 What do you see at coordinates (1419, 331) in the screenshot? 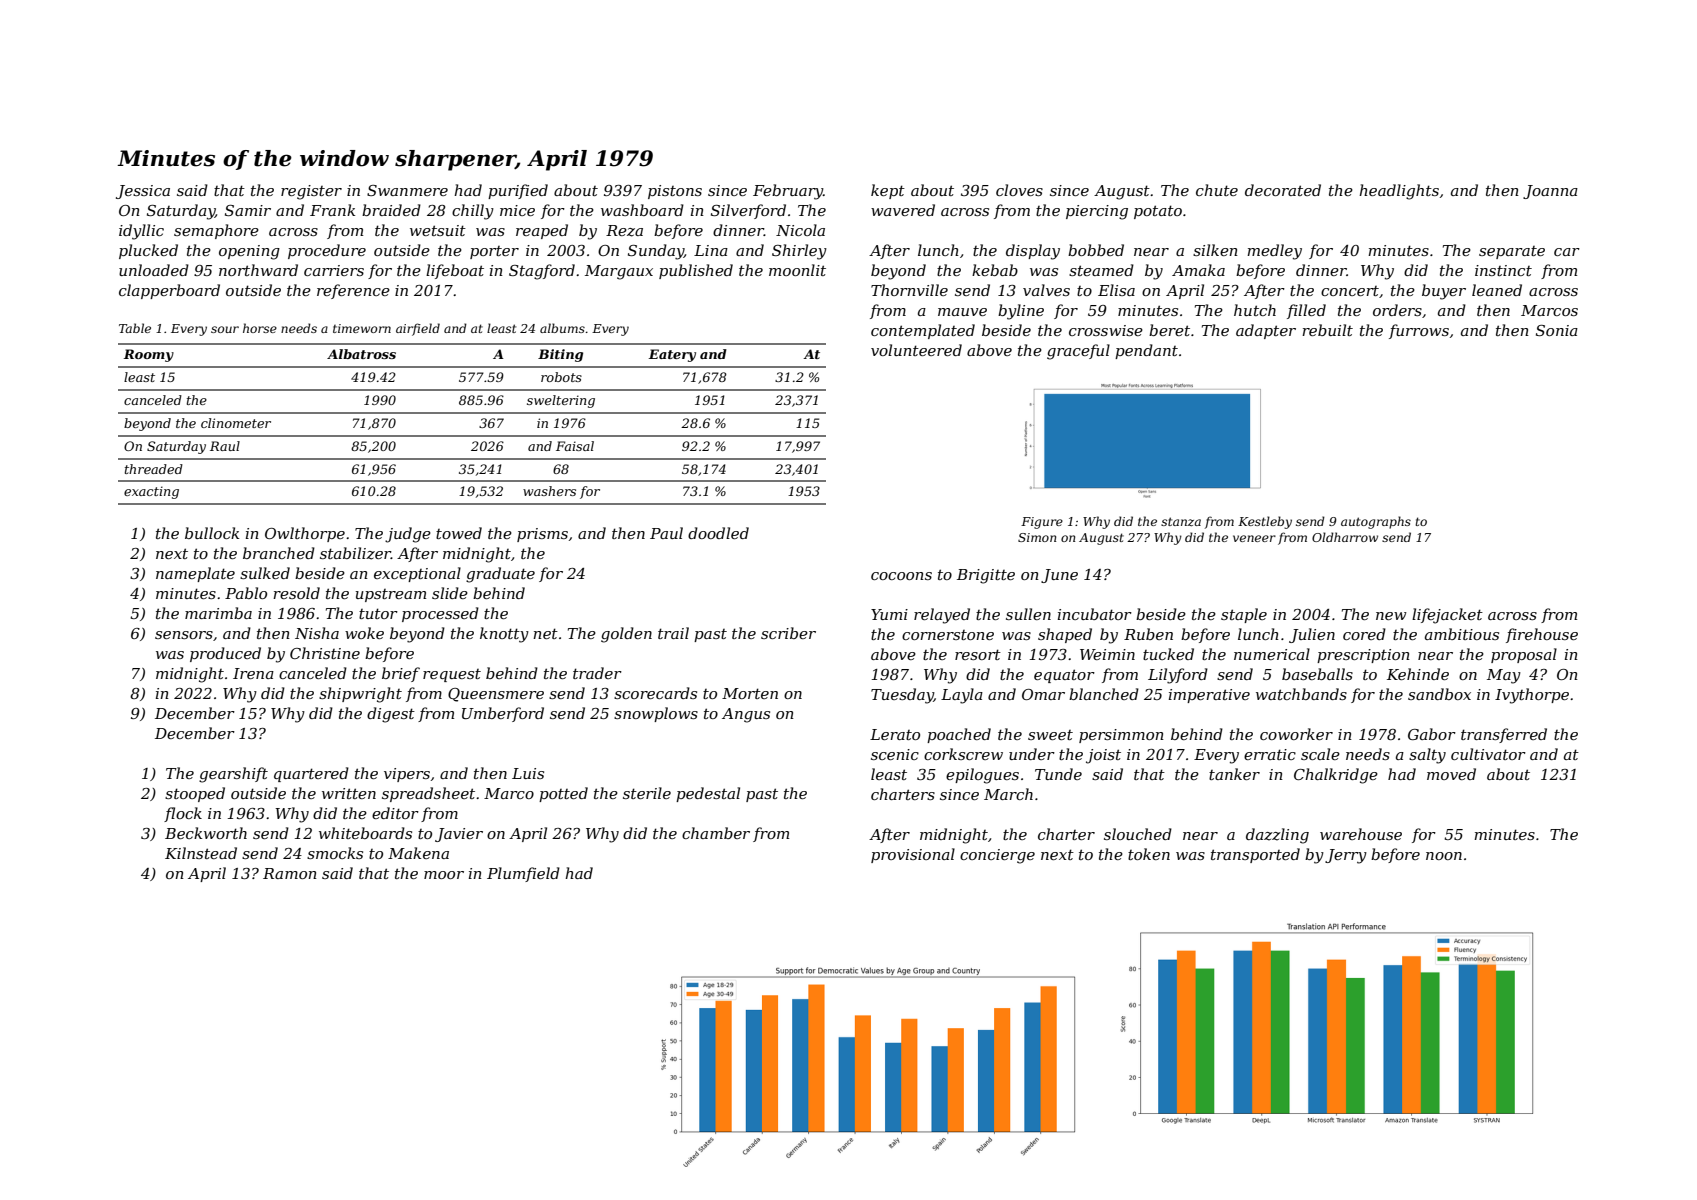
I see `furrows` at bounding box center [1419, 331].
